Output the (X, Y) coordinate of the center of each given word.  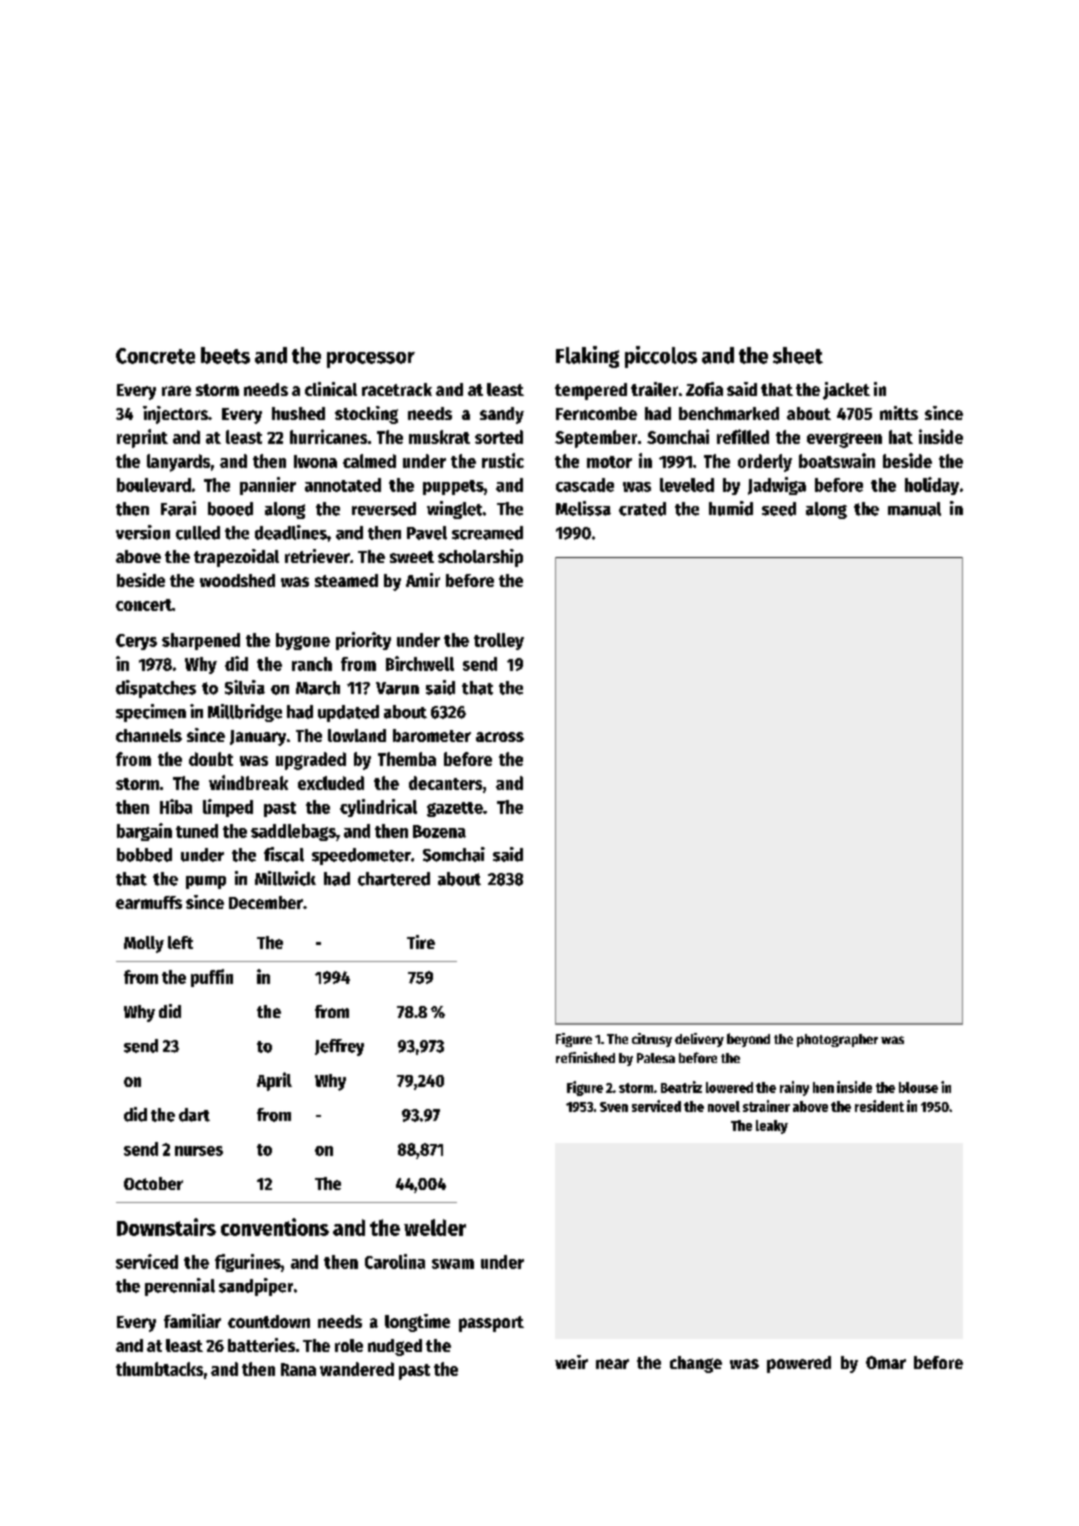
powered (799, 1364)
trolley (499, 641)
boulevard (154, 485)
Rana (298, 1369)
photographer (837, 1040)
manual (914, 509)
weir (571, 1362)
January (258, 738)
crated (642, 509)
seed (779, 509)
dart (194, 1115)
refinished (585, 1057)
